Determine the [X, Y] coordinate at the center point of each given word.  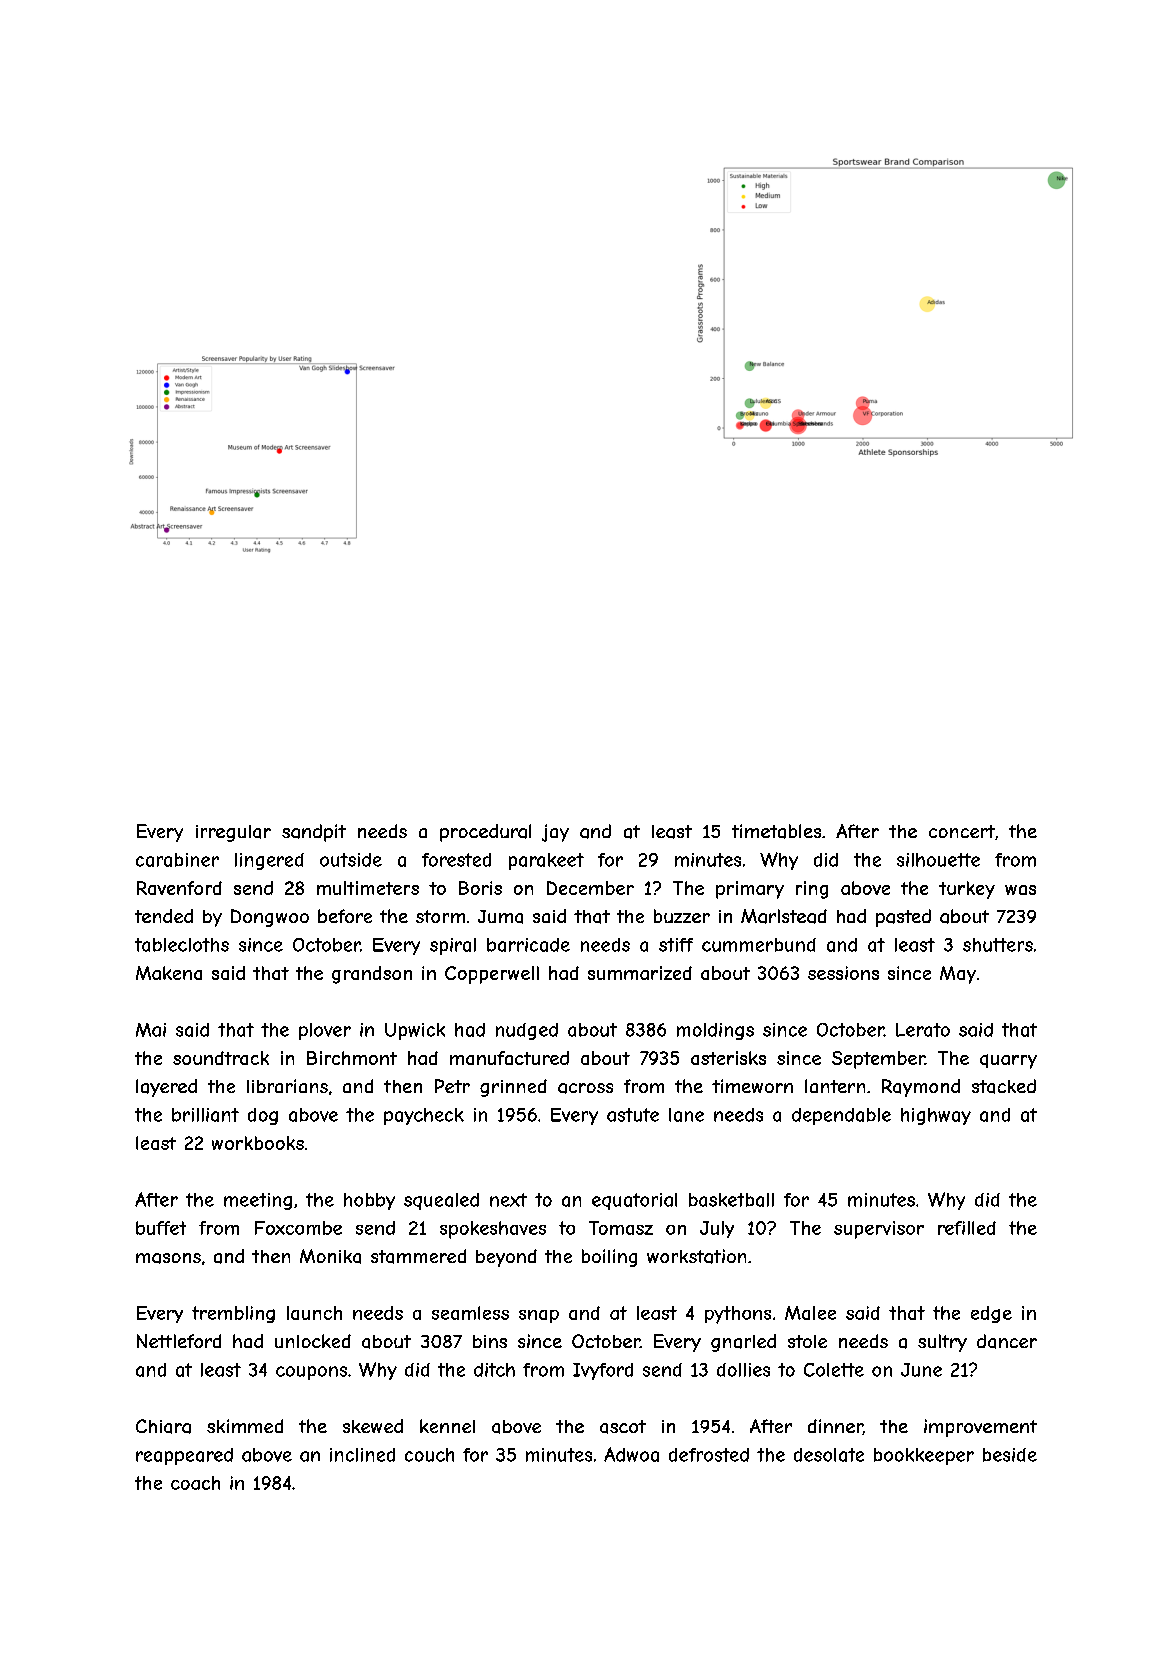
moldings [715, 1031]
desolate [829, 1455]
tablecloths [182, 945]
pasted [903, 918]
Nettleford [179, 1341]
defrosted [709, 1455]
